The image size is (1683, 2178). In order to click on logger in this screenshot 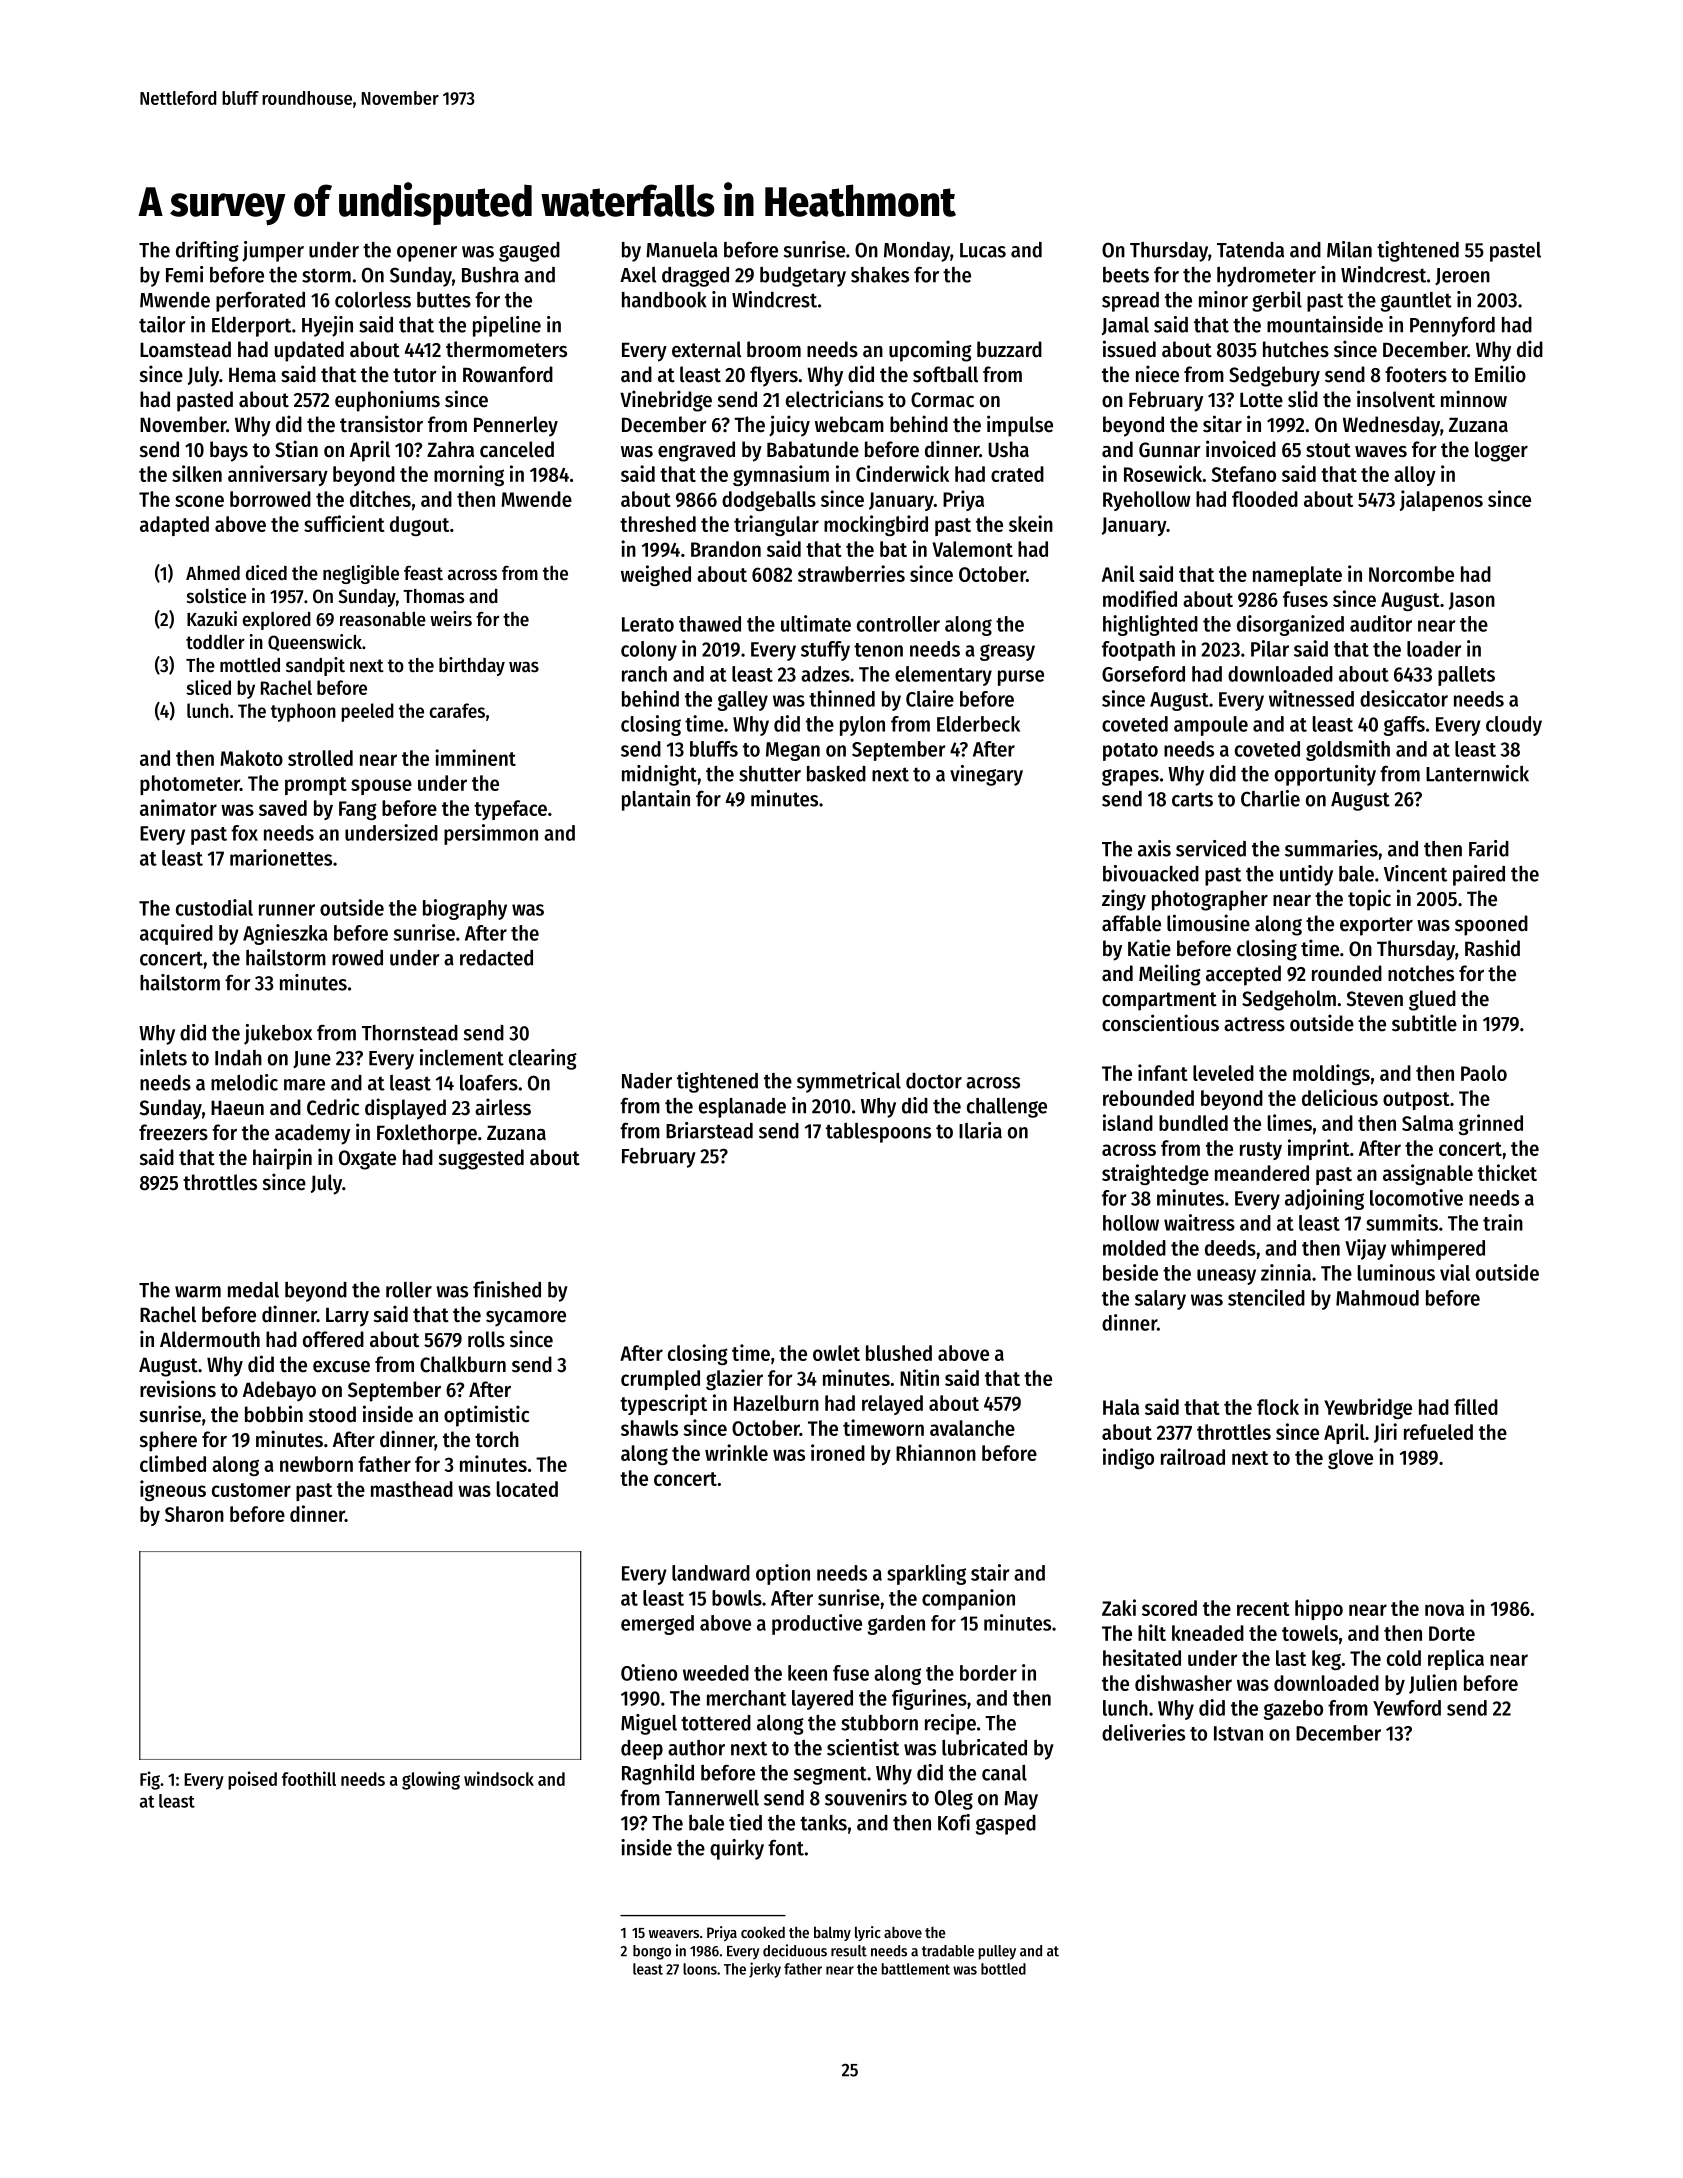, I will do `click(1501, 451)`.
